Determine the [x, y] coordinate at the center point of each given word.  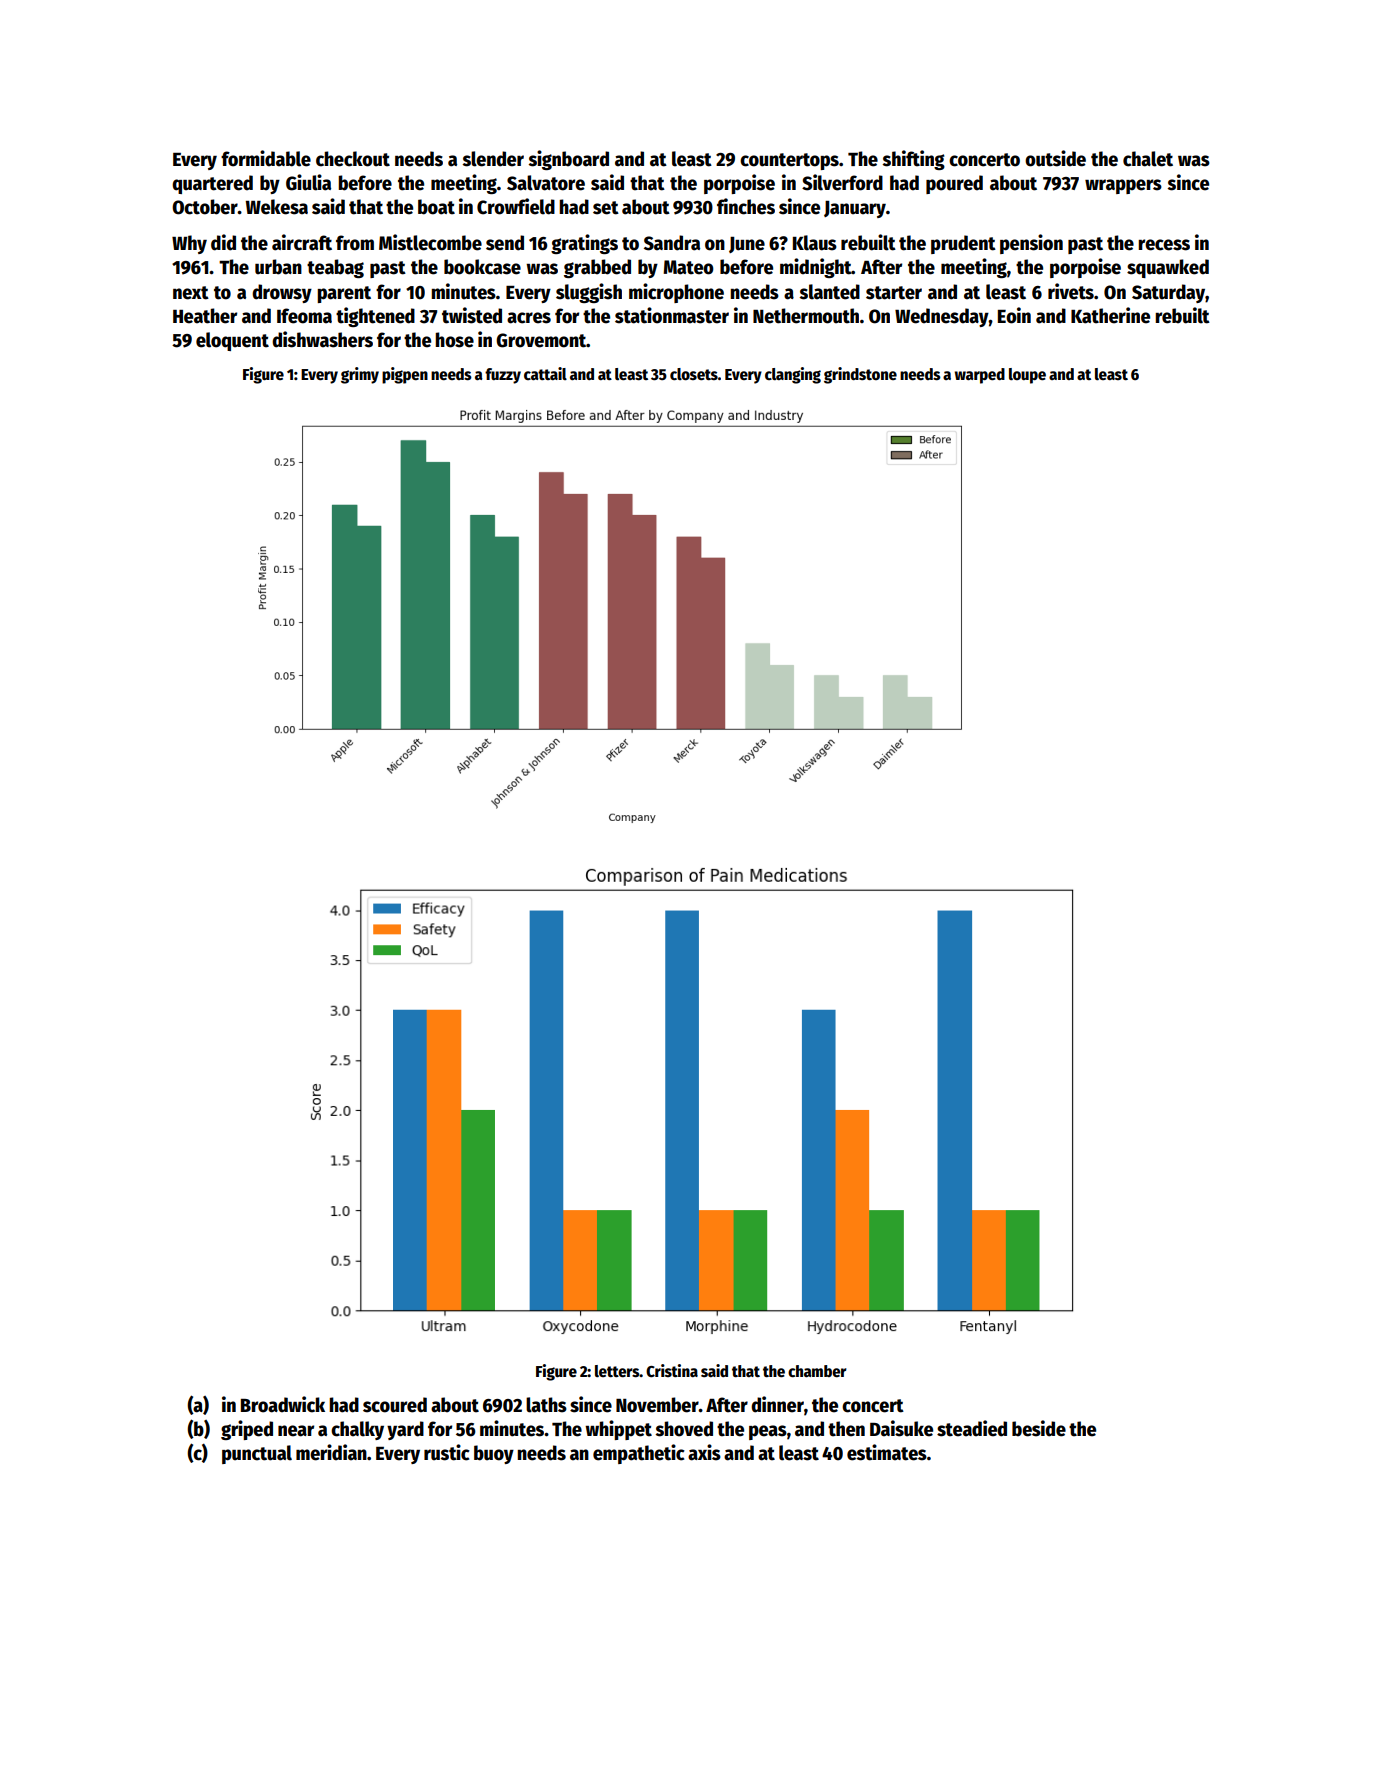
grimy [360, 375]
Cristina [672, 1370]
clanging [793, 375]
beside [1039, 1428]
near [296, 1431]
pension [1031, 244]
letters [617, 1371]
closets [694, 374]
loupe [1027, 376]
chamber [817, 1371]
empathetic [639, 1454]
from [355, 243]
